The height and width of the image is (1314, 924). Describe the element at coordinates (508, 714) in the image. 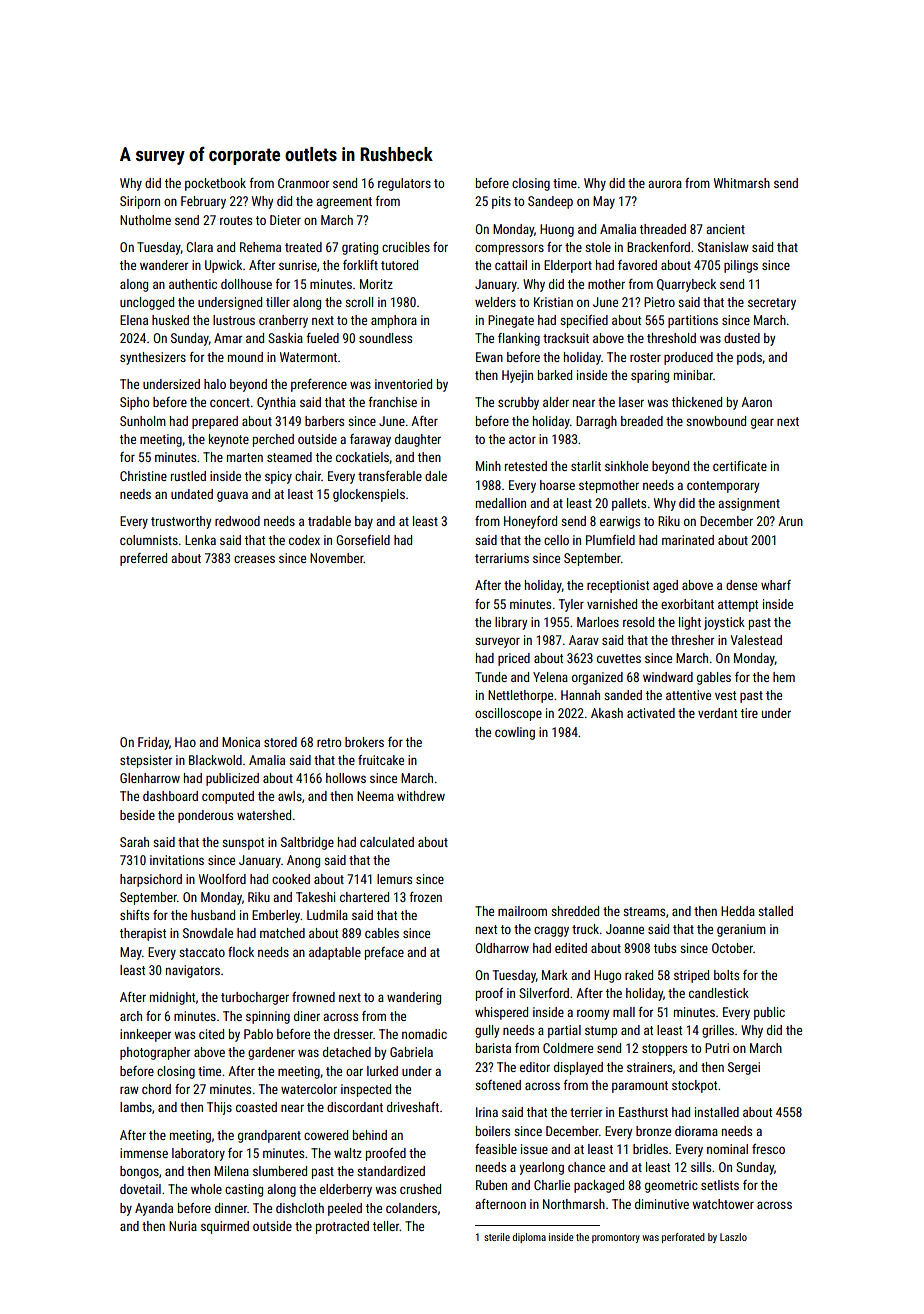

I see `oscilloscope` at that location.
